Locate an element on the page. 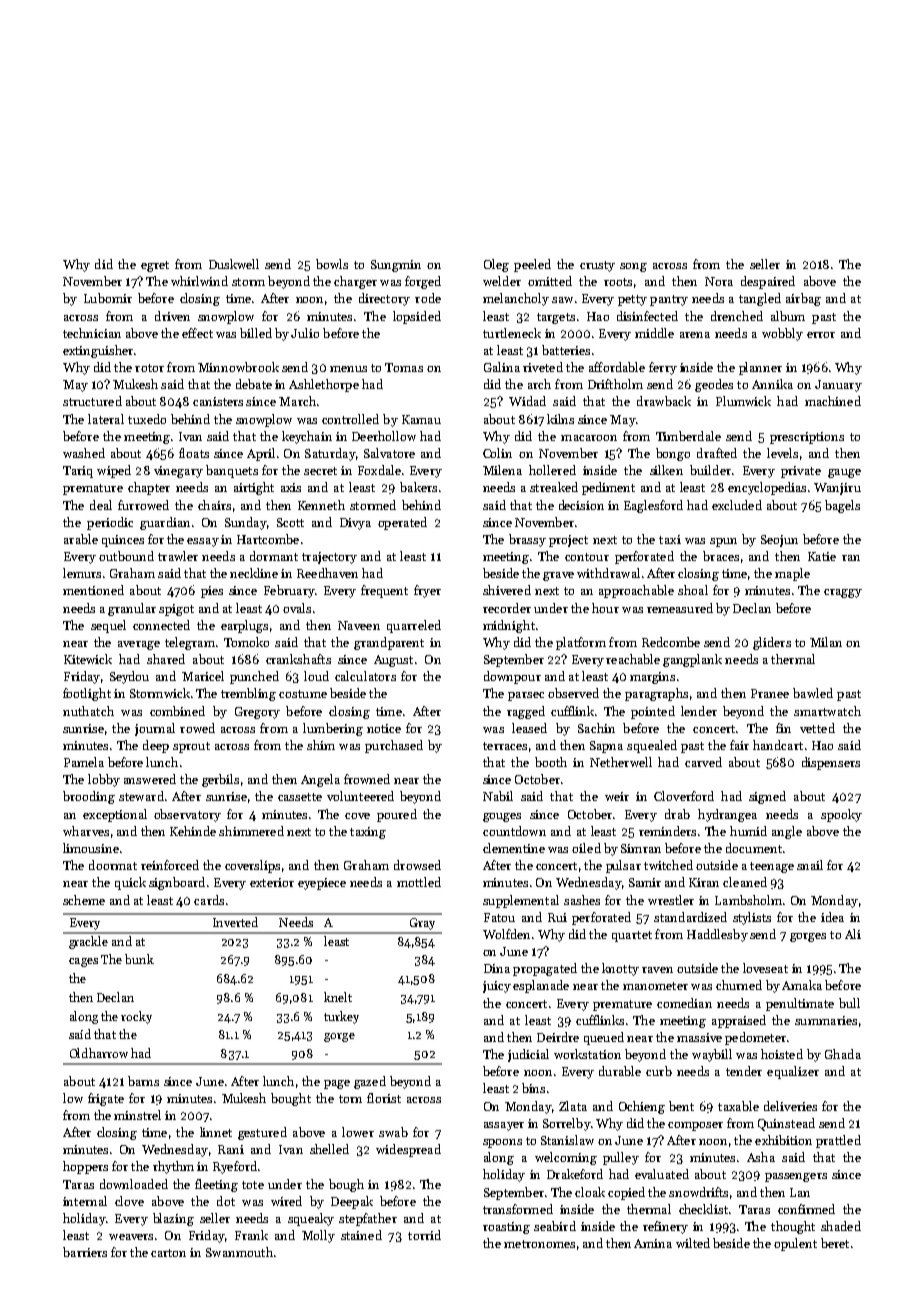 The image size is (924, 1308). snail is located at coordinates (810, 865).
